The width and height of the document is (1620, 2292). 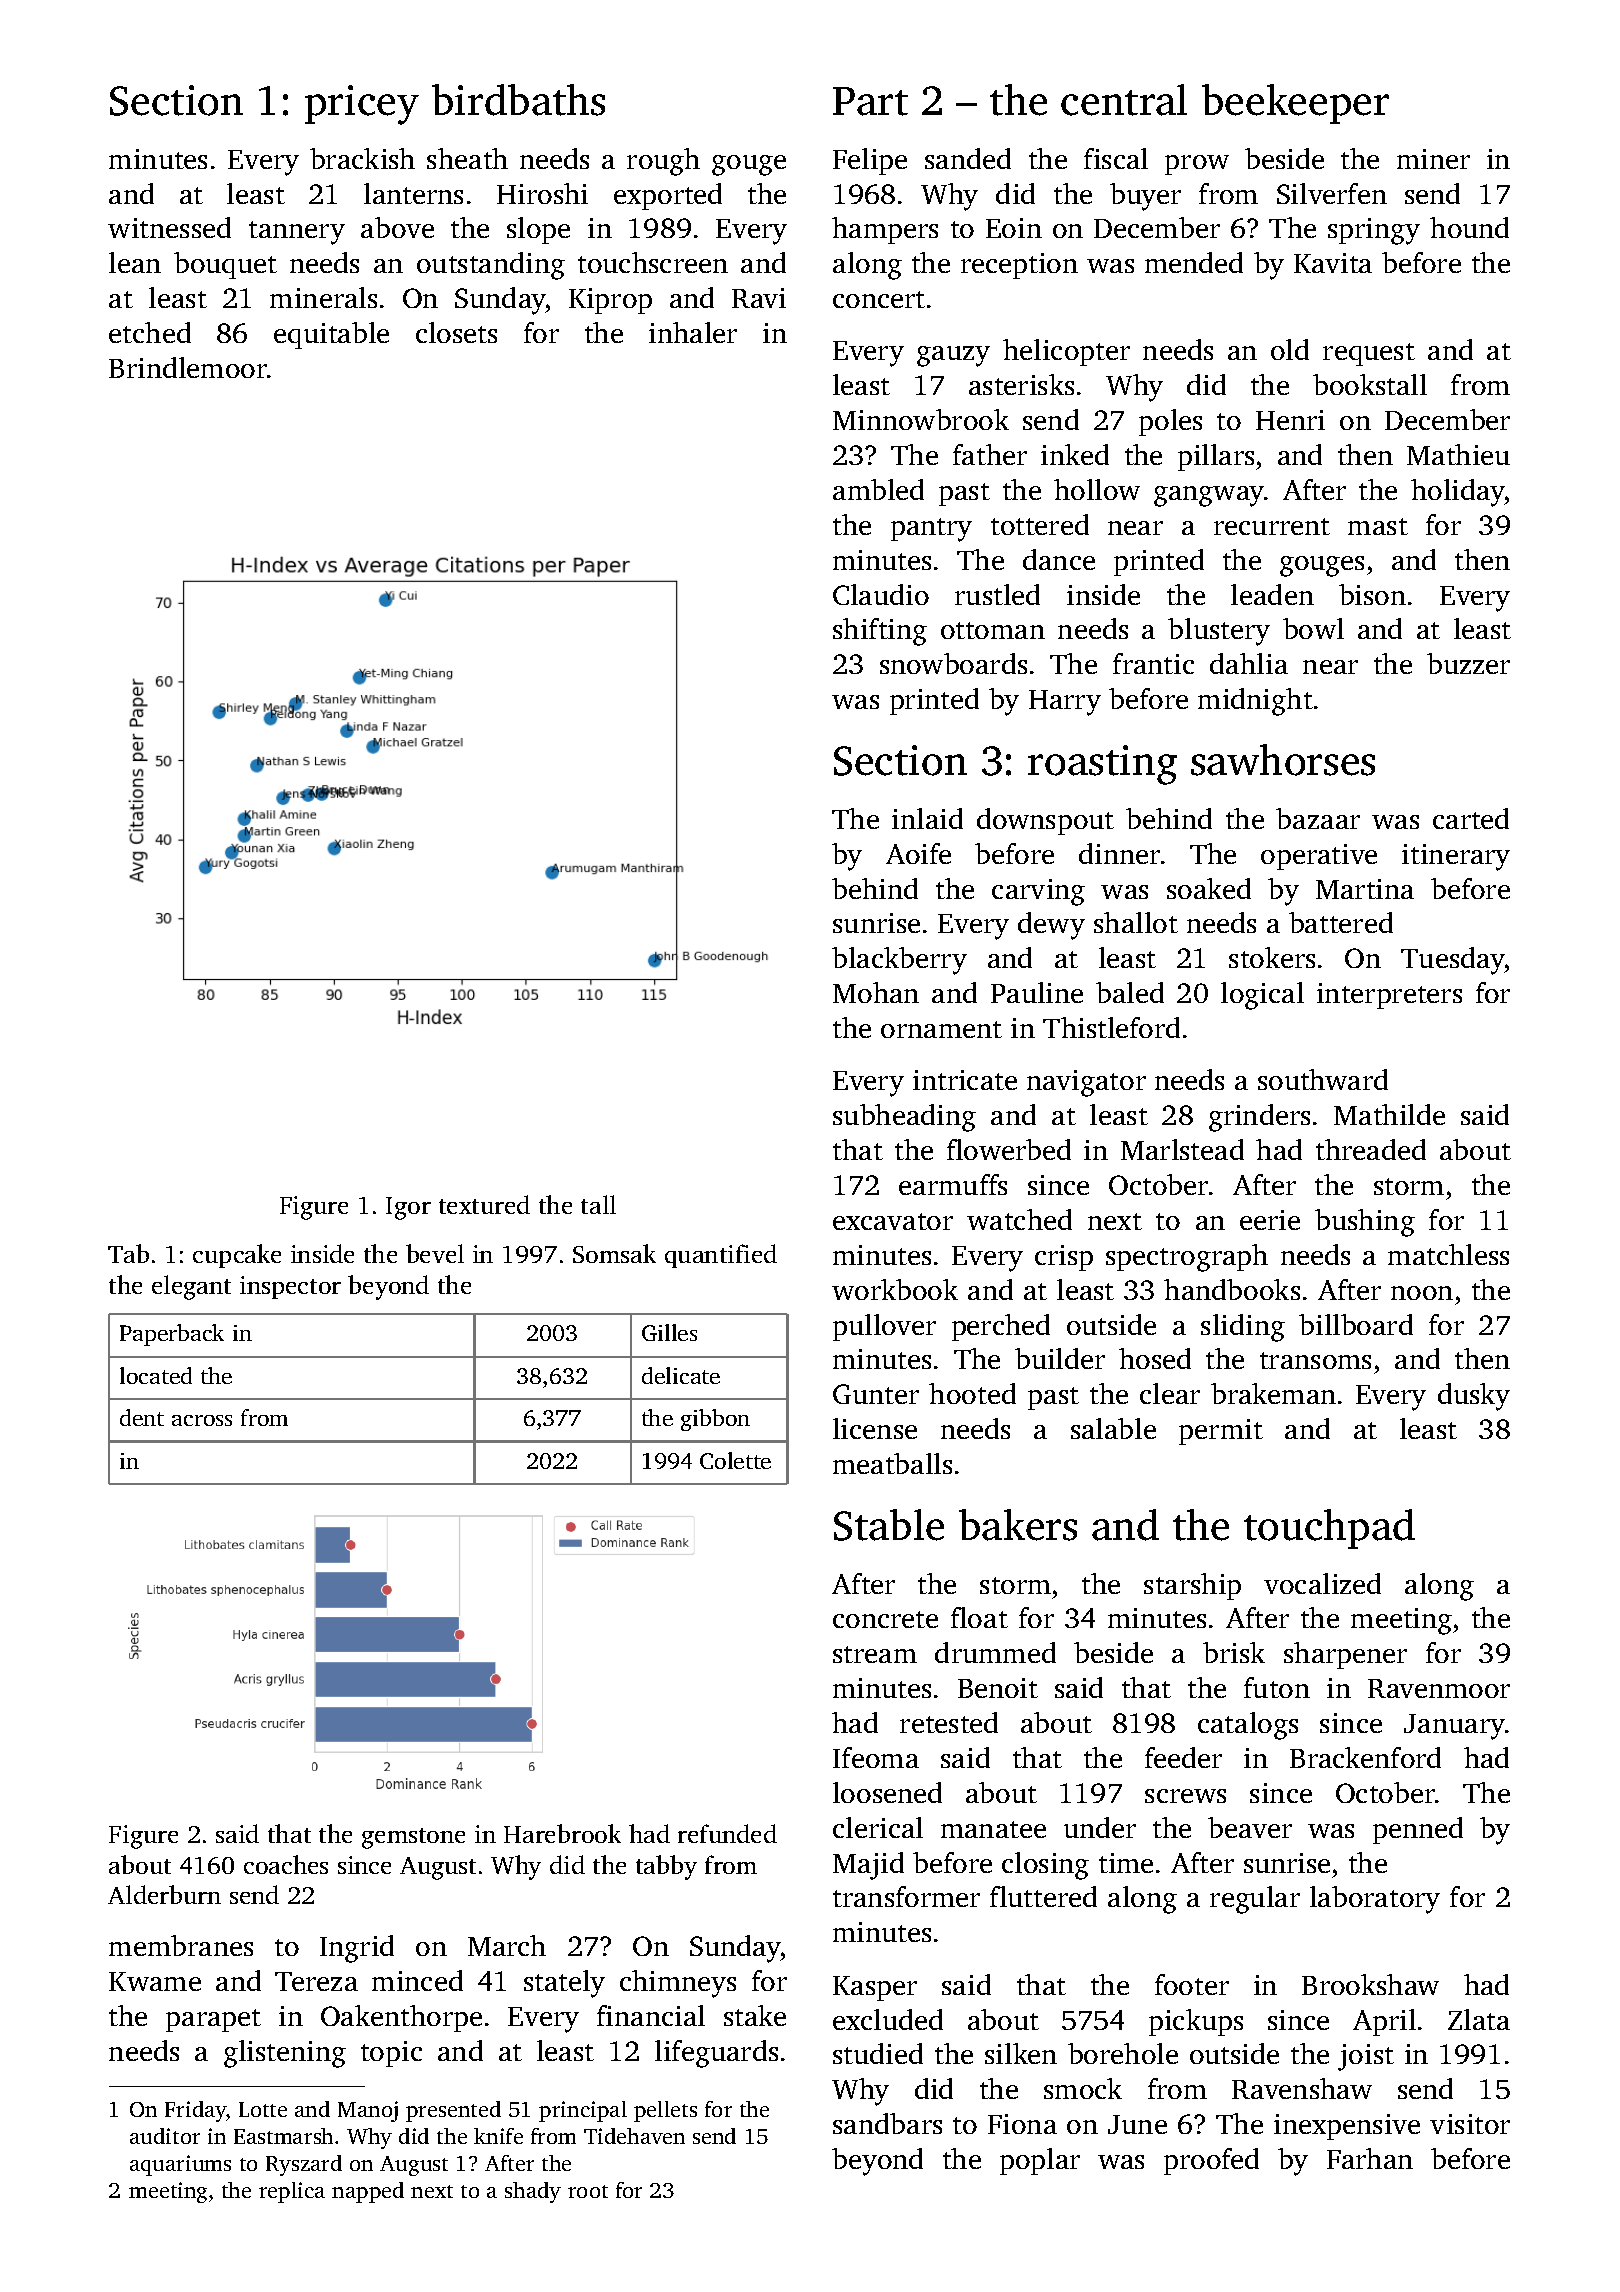 What do you see at coordinates (735, 1460) in the document?
I see `Colette` at bounding box center [735, 1460].
